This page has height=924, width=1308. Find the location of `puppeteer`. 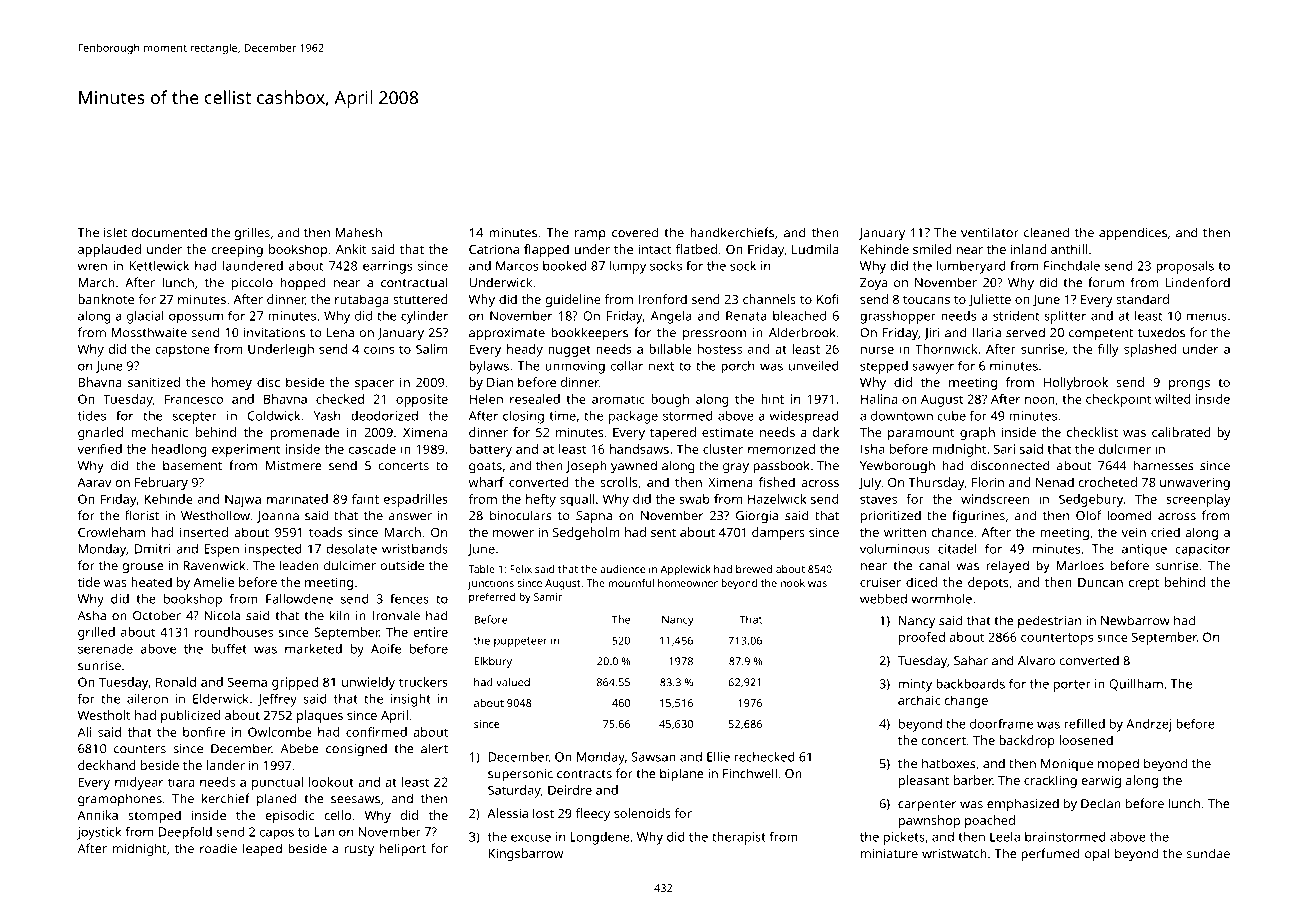

puppeteer is located at coordinates (521, 642).
